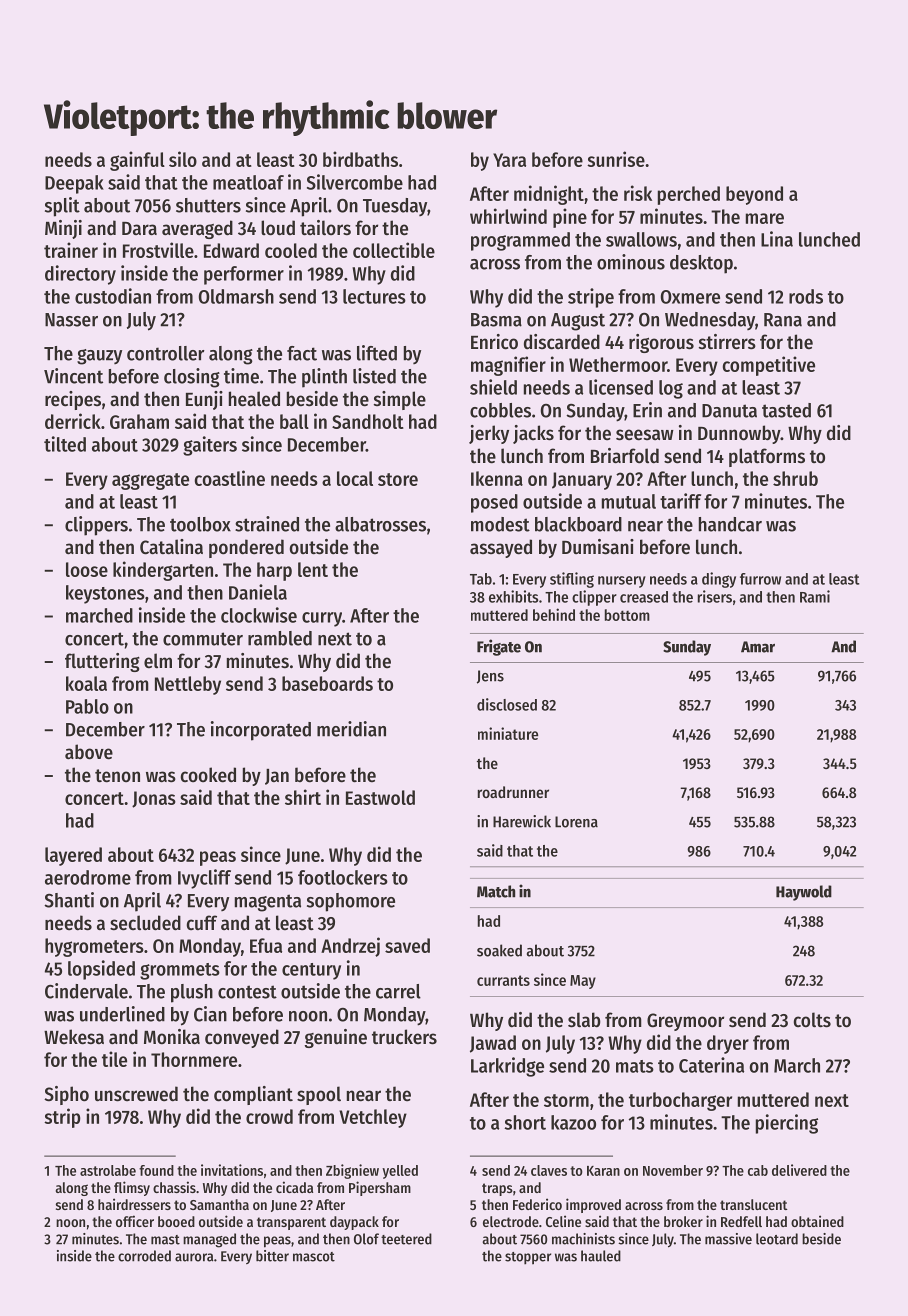  What do you see at coordinates (74, 184) in the screenshot?
I see `Deepak` at bounding box center [74, 184].
